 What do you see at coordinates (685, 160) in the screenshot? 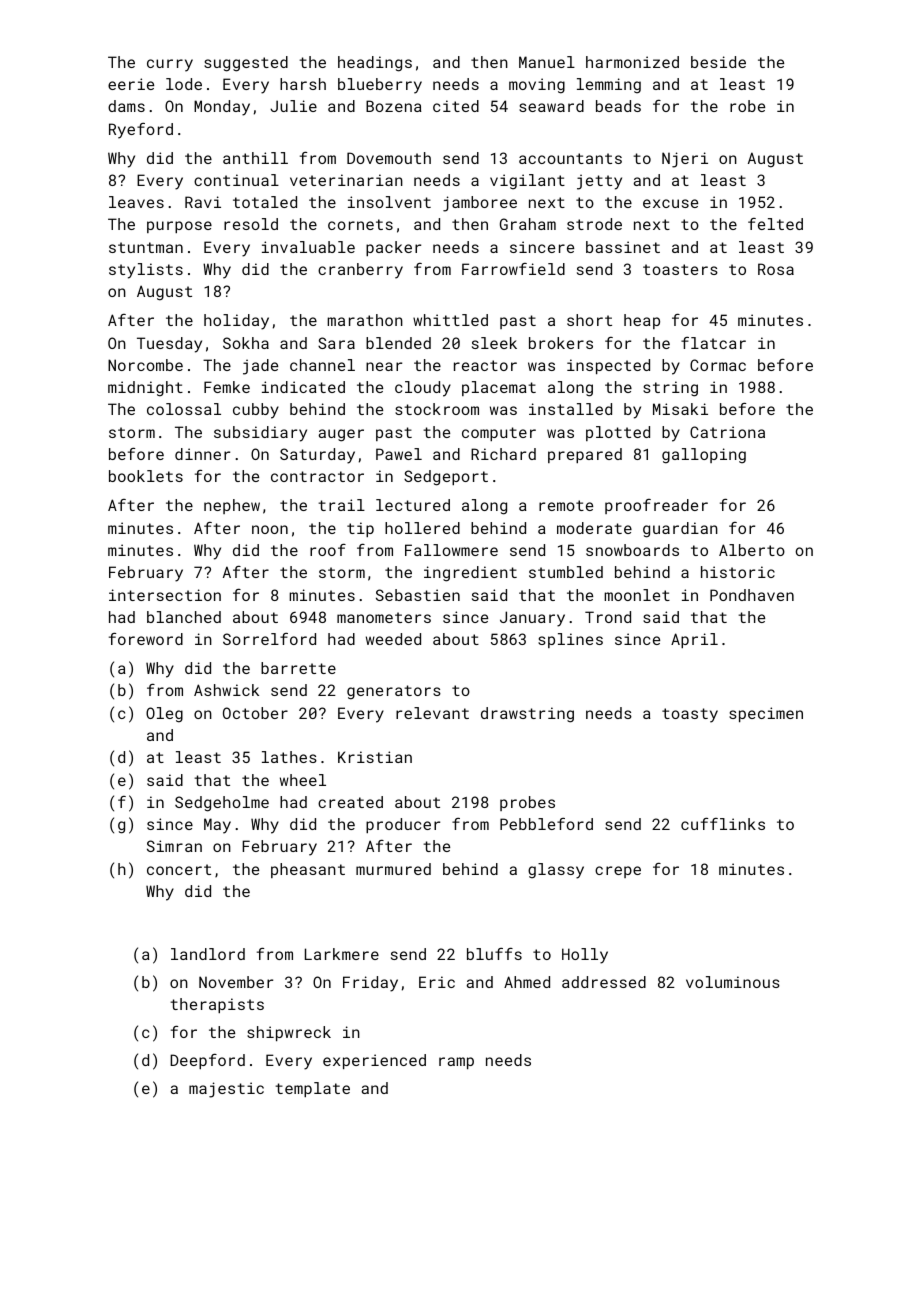
I see `Njeri` at bounding box center [685, 160].
